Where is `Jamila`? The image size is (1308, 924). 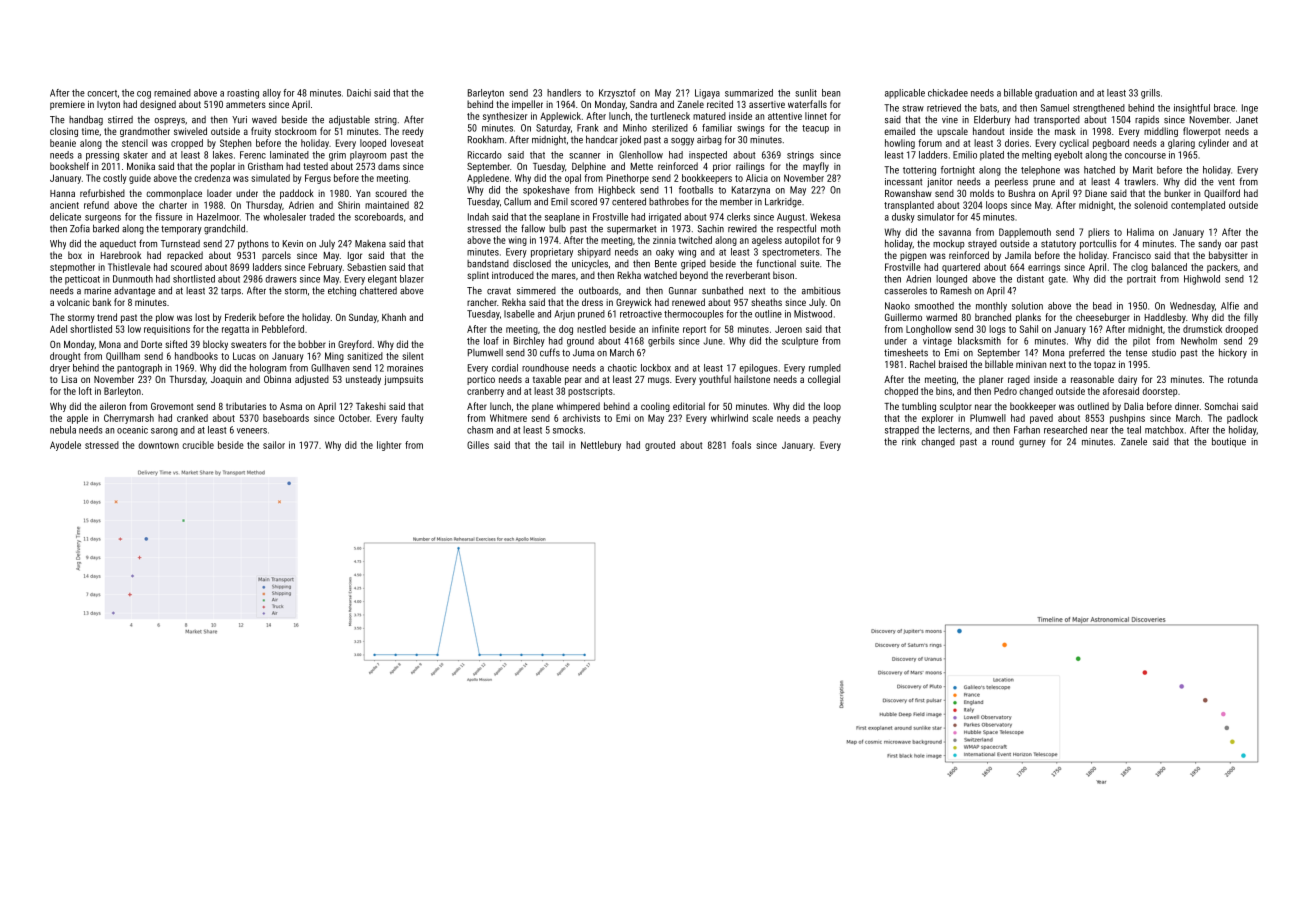
Jamila is located at coordinates (1018, 255).
